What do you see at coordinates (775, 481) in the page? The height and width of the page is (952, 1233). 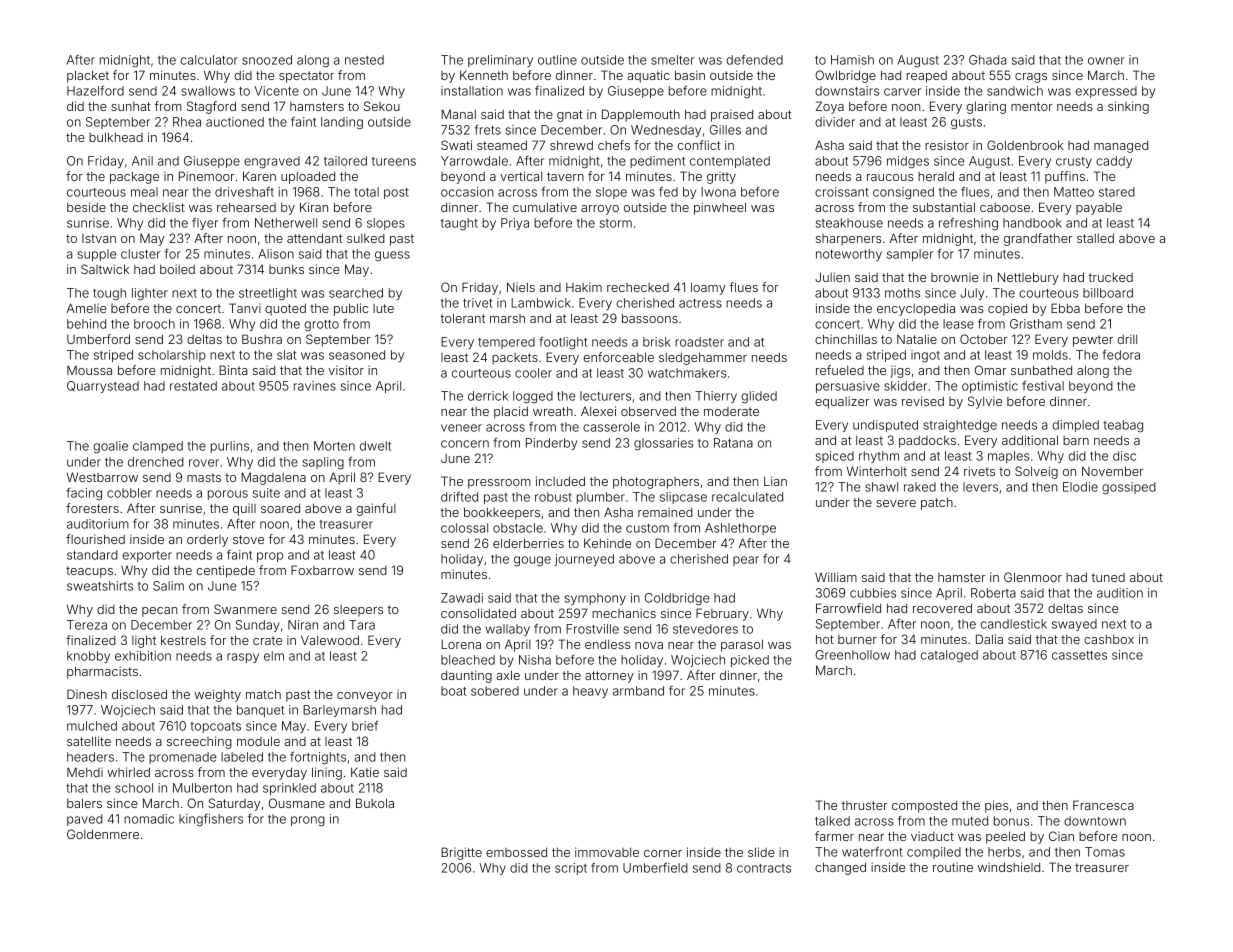 I see `Lian` at bounding box center [775, 481].
